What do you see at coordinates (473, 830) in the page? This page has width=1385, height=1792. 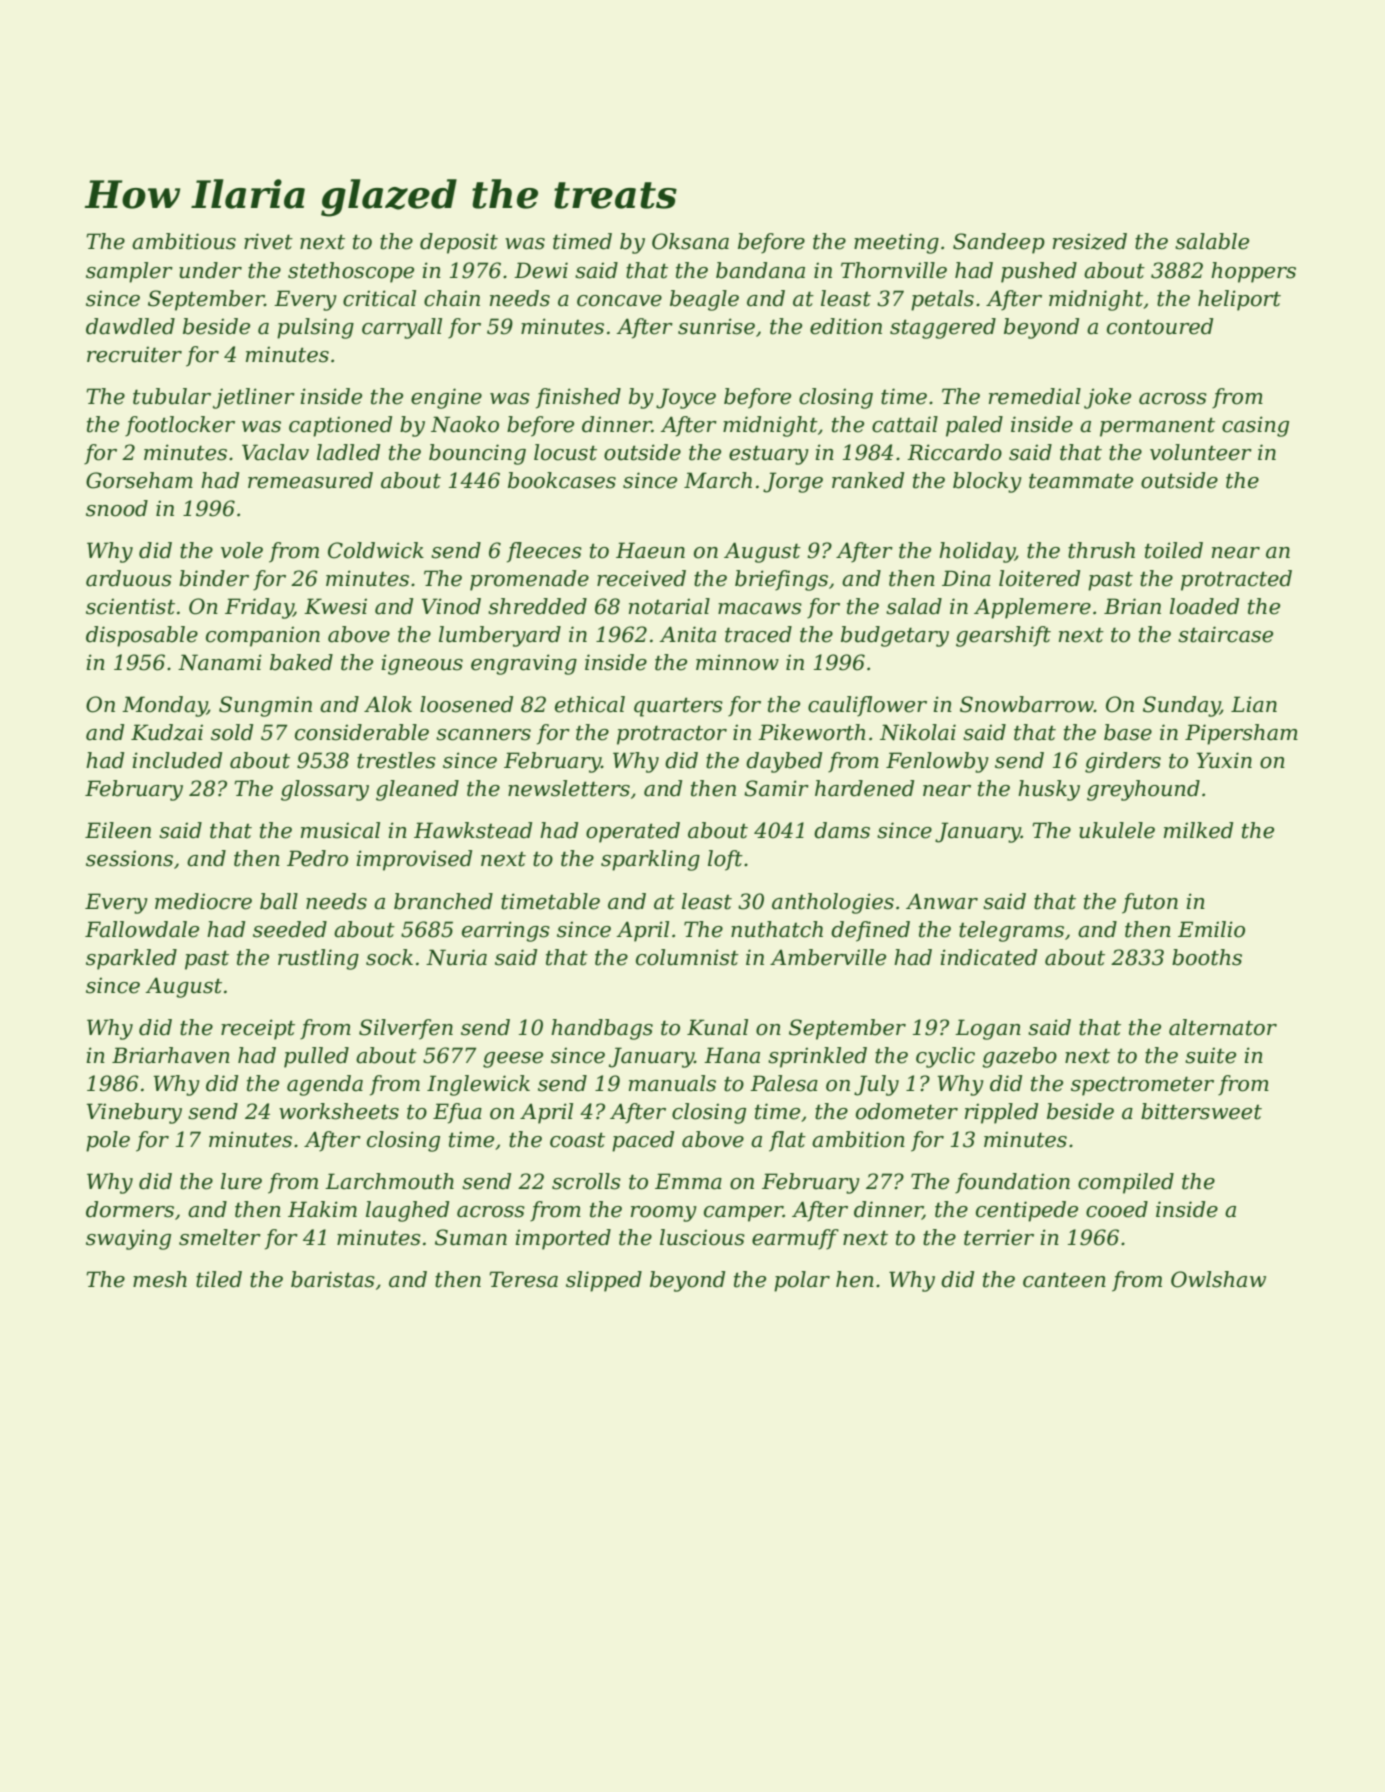 I see `Hawkstead` at bounding box center [473, 830].
